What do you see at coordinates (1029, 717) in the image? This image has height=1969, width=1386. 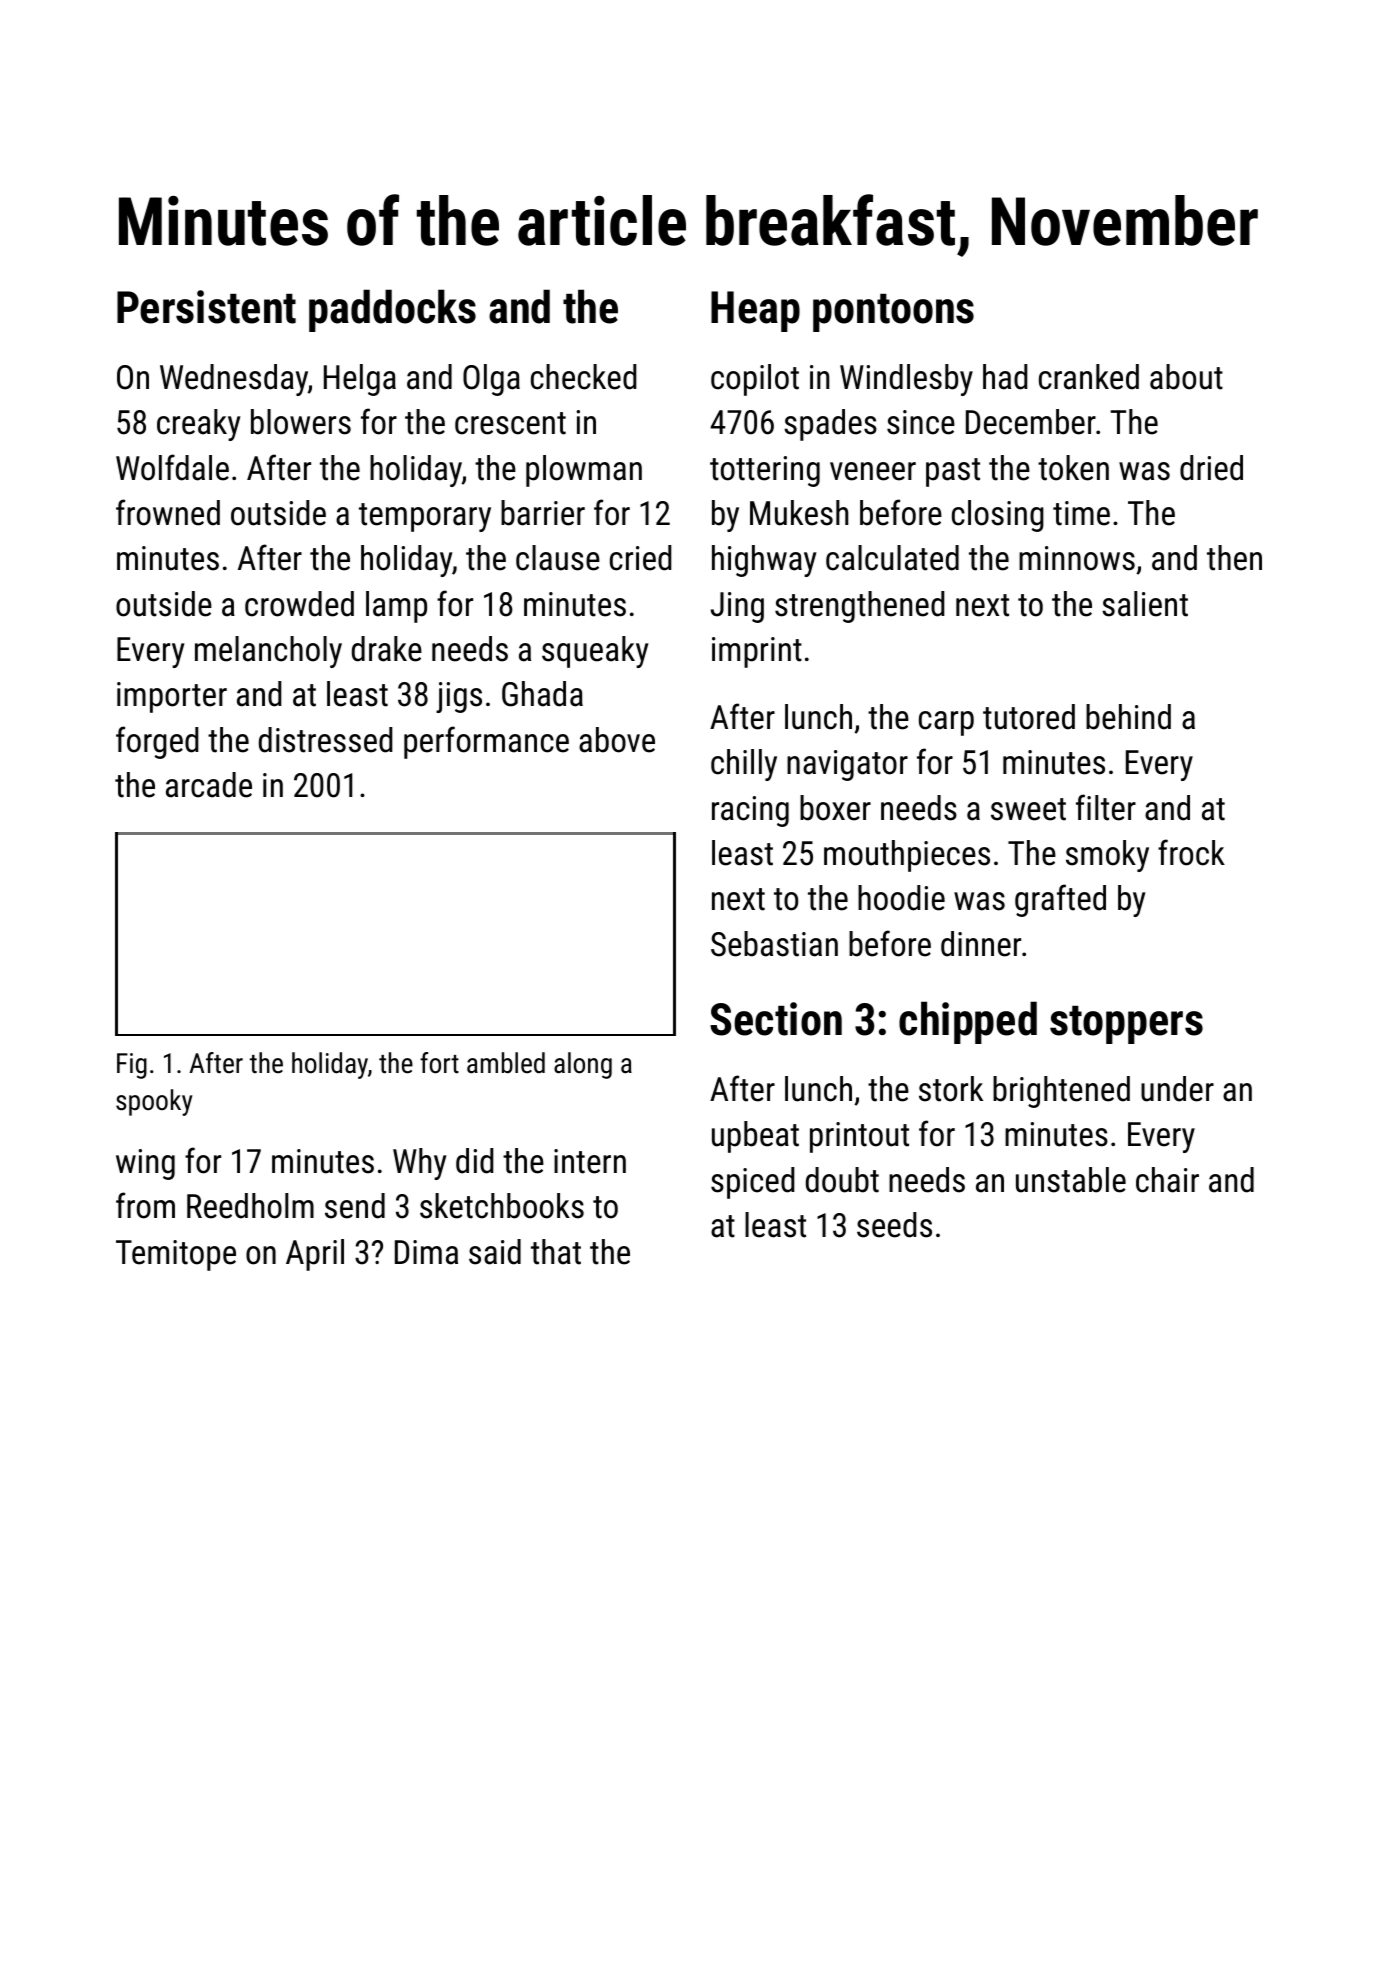 I see `tutored` at bounding box center [1029, 717].
